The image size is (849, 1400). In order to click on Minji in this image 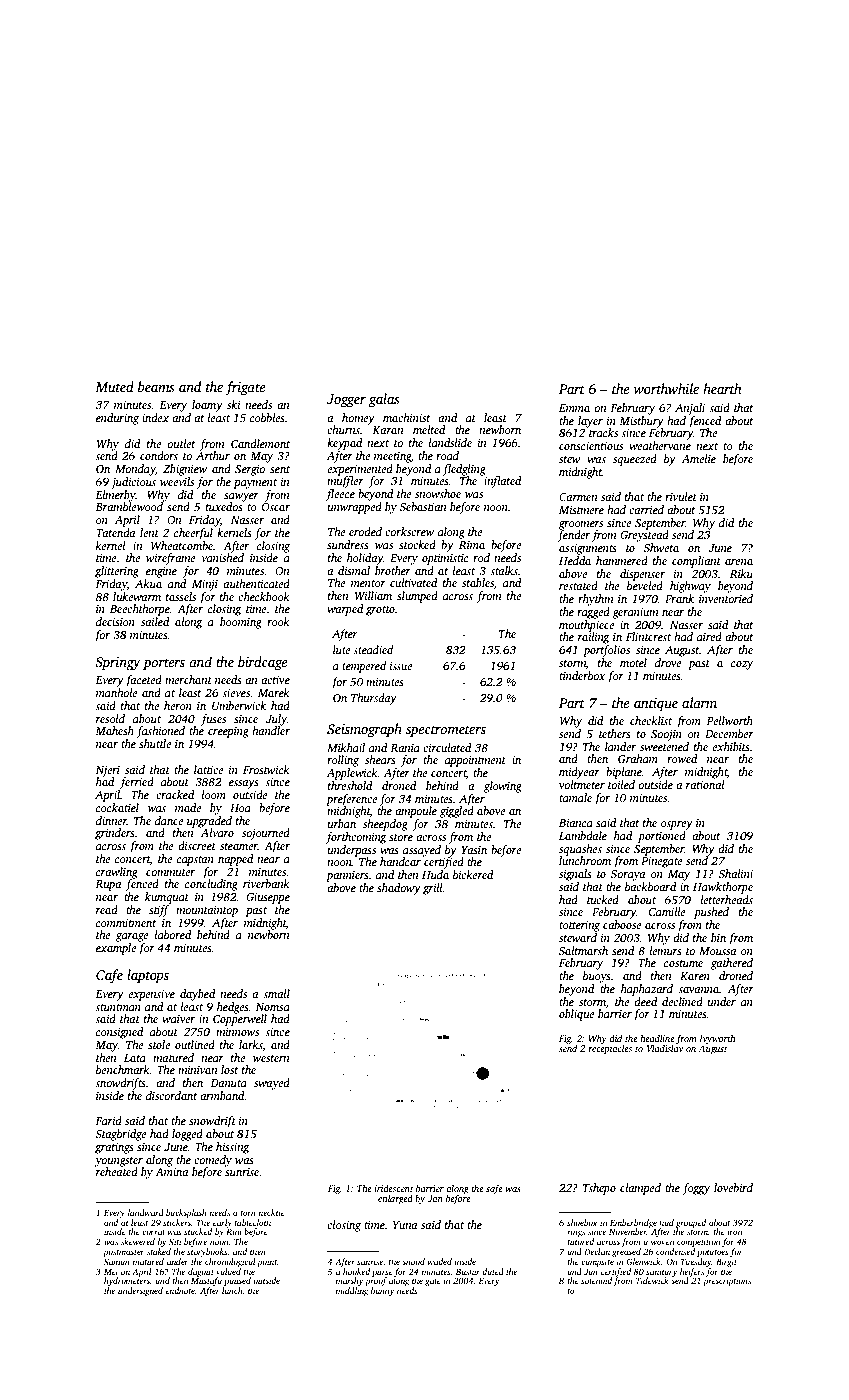, I will do `click(205, 585)`.
